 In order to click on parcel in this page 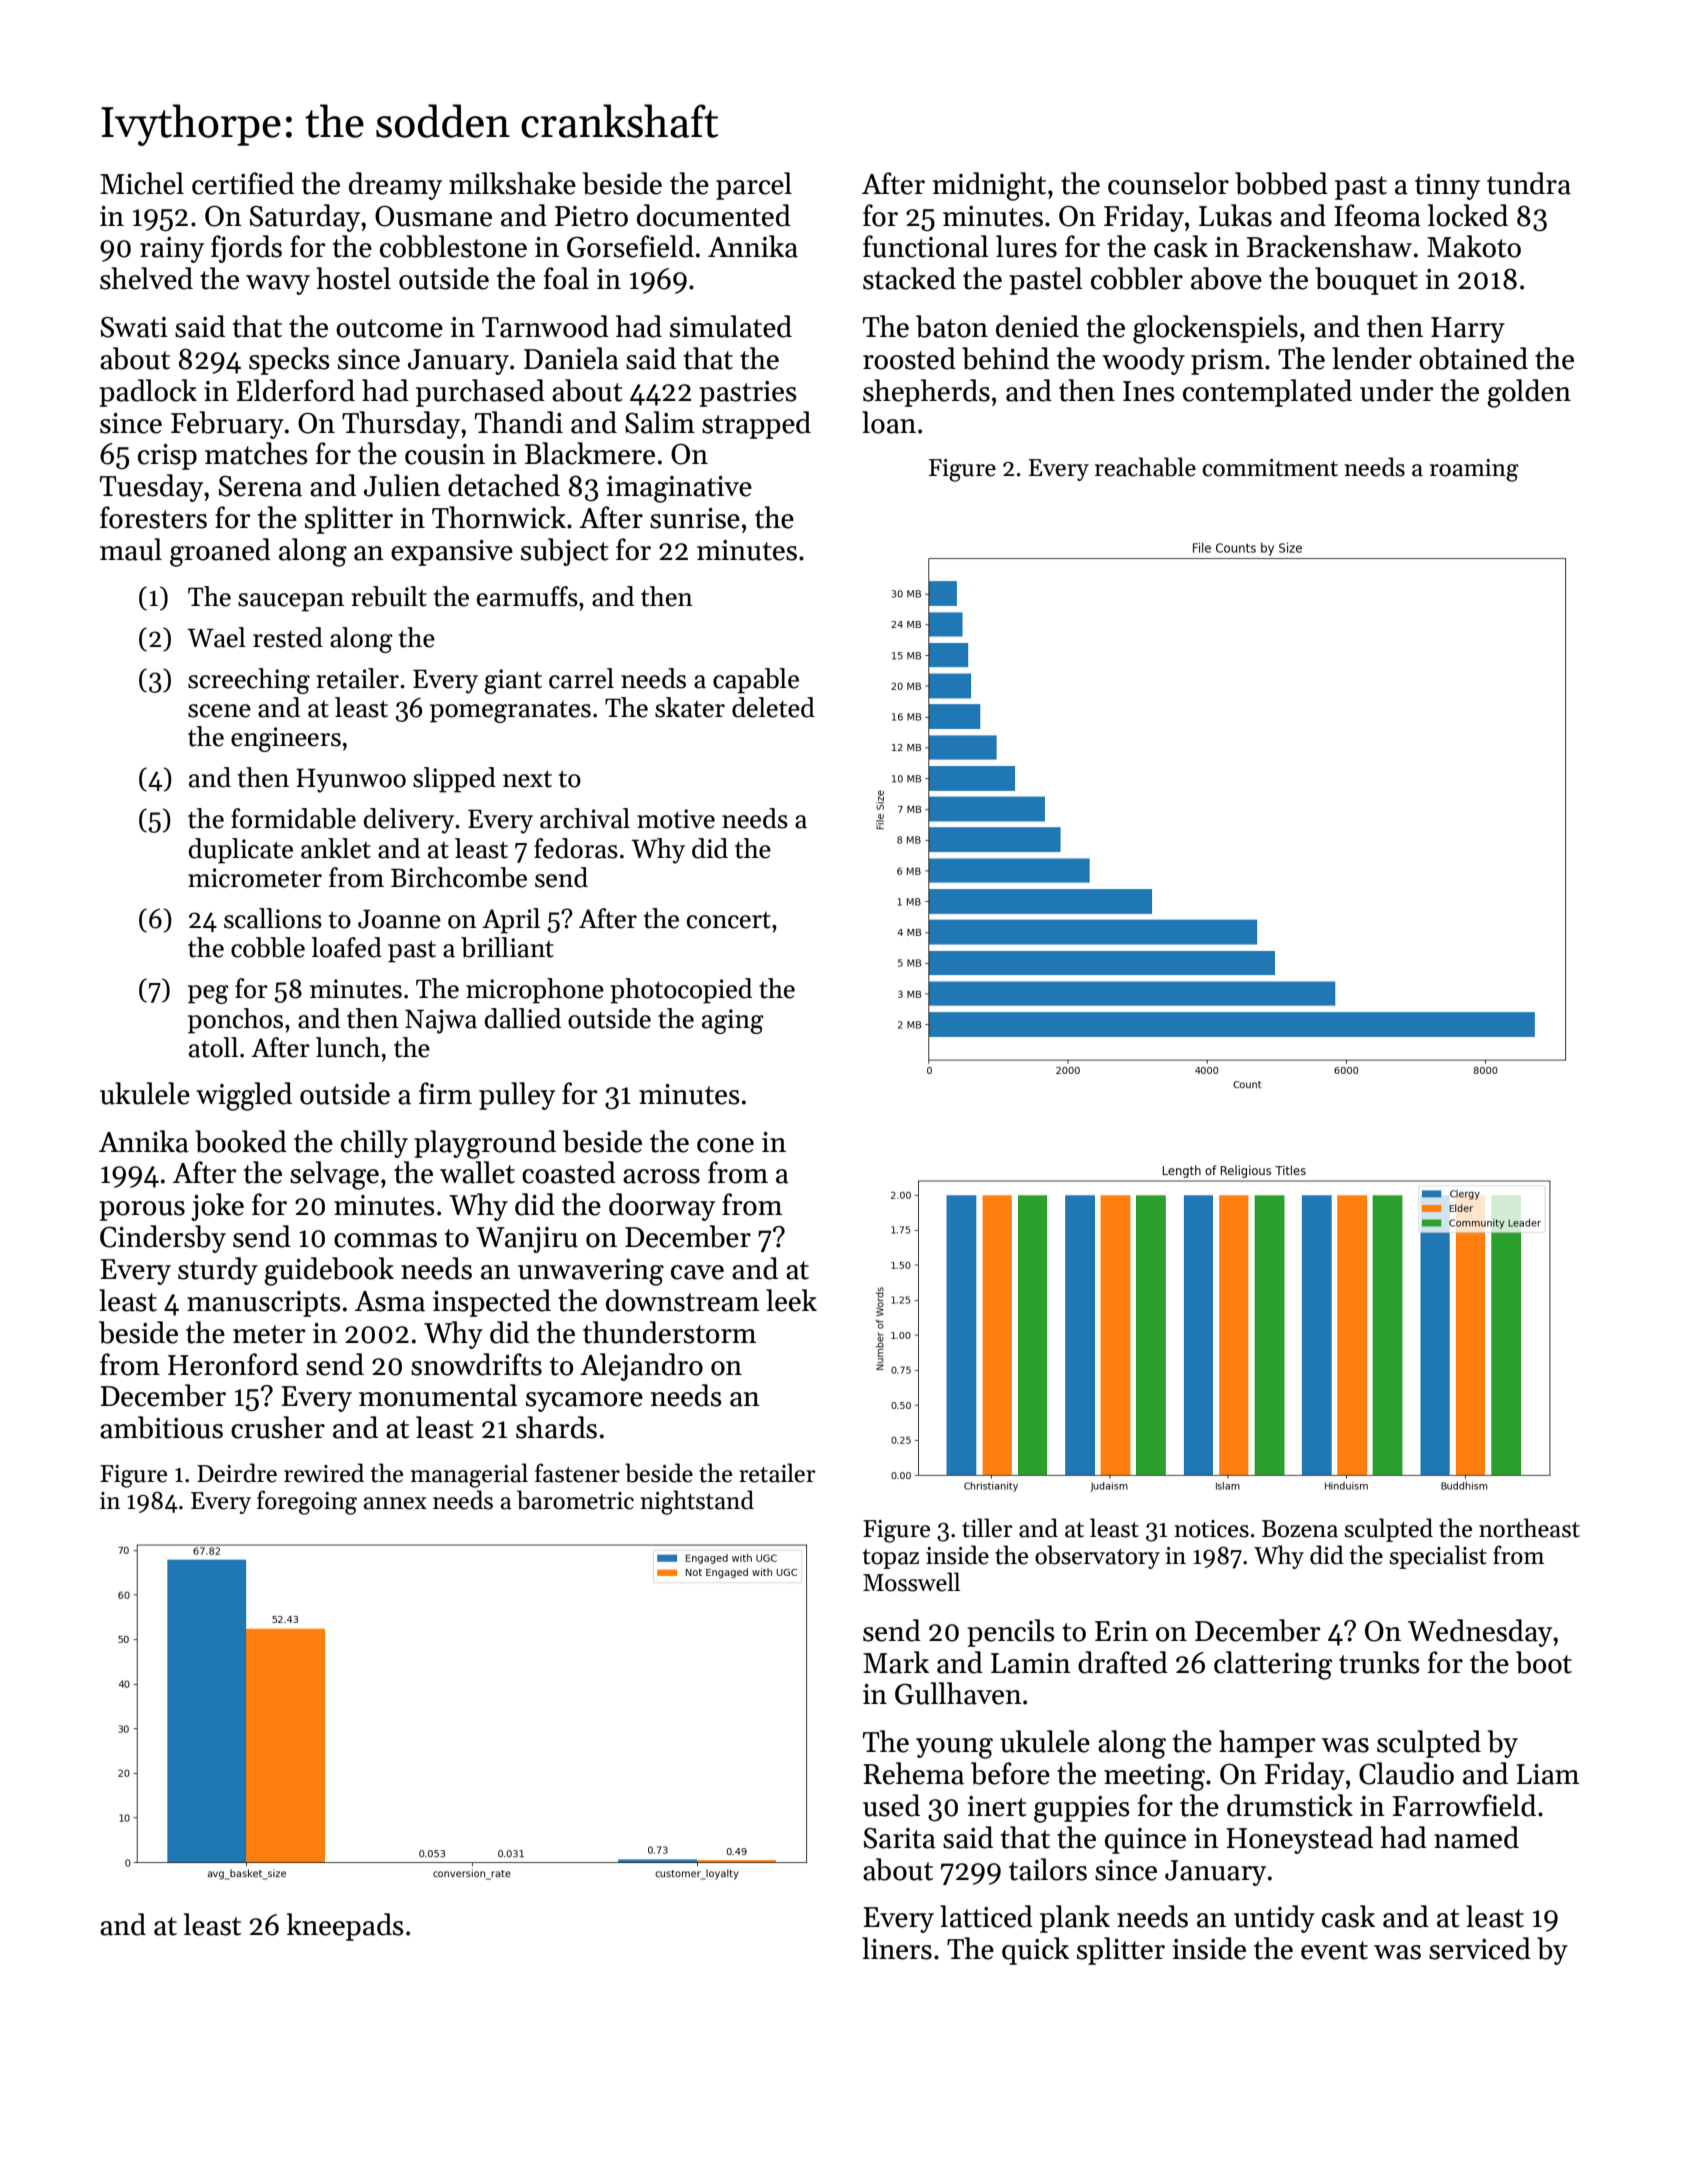, I will do `click(754, 186)`.
